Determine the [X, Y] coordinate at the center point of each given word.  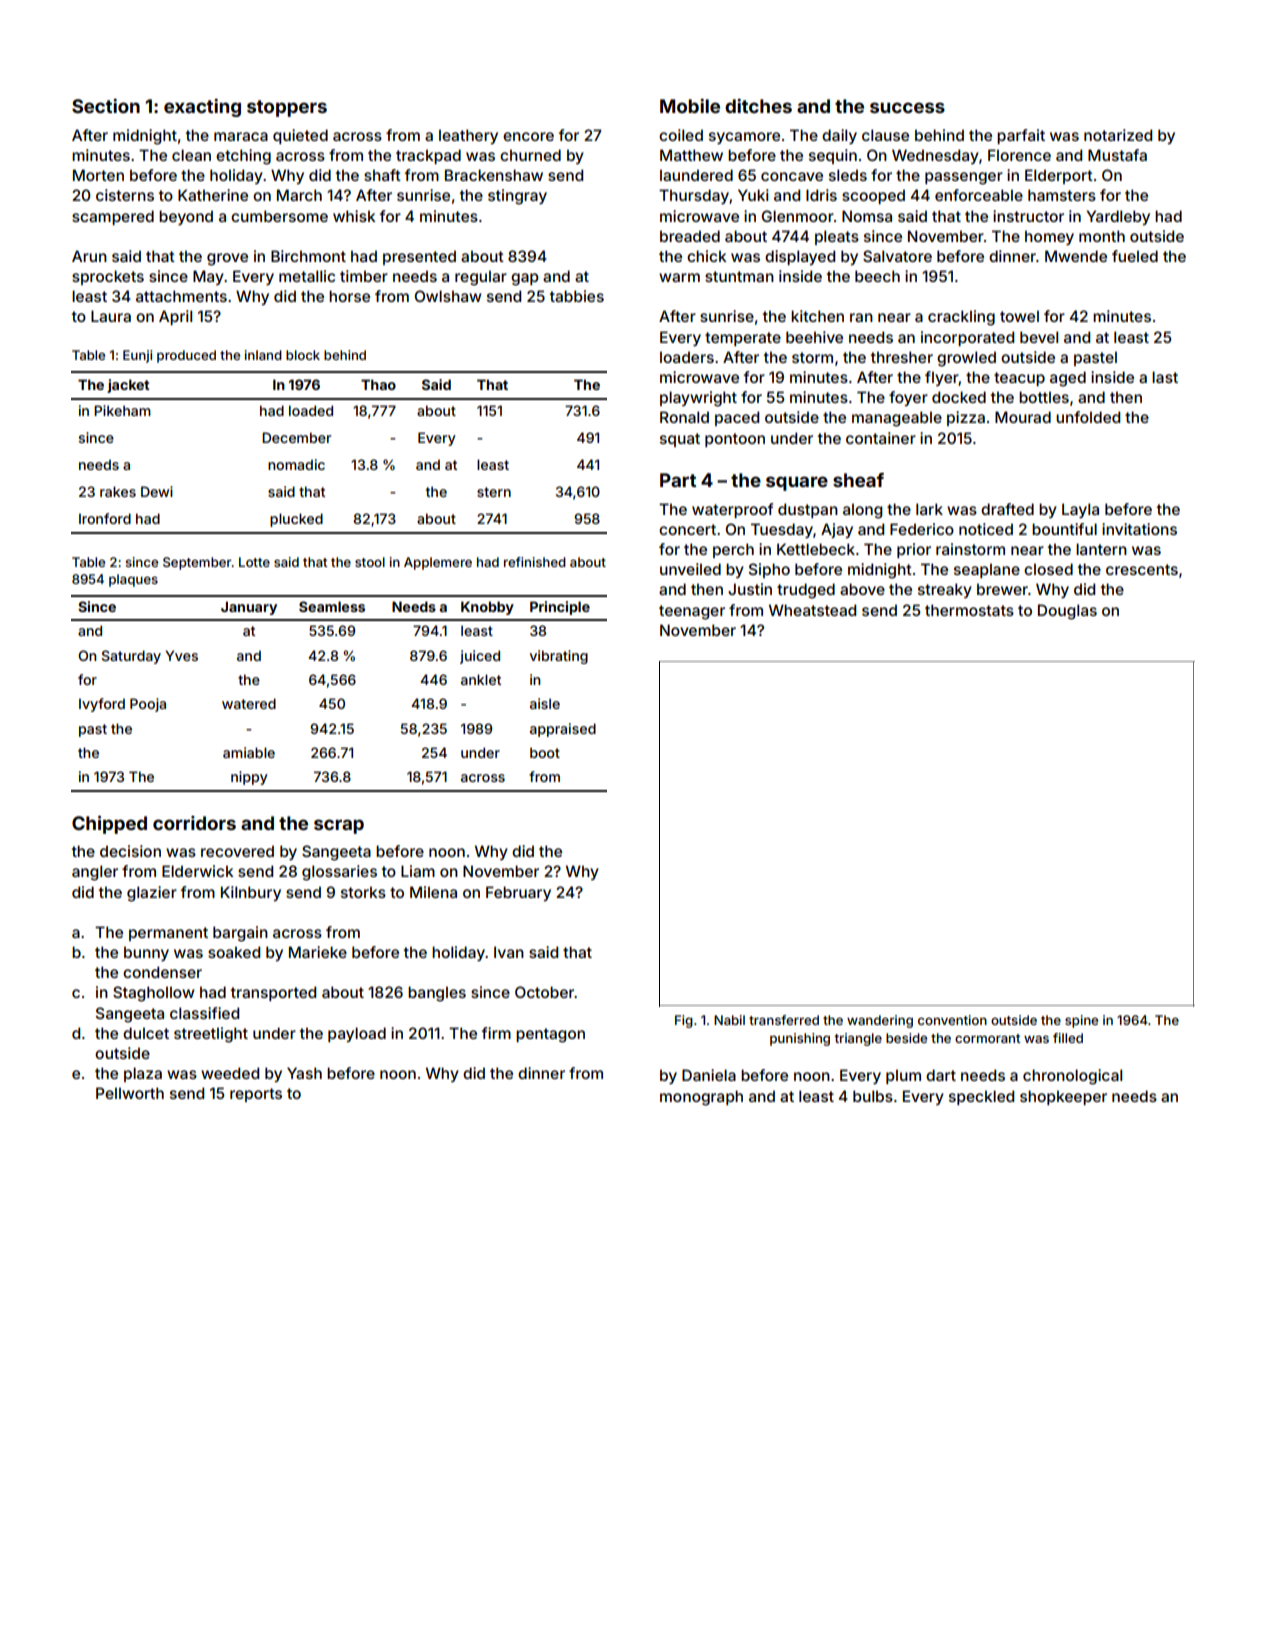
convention [952, 1020]
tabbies [577, 296]
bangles [437, 994]
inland [263, 355]
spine [1081, 1021]
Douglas [1067, 612]
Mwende [1076, 256]
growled [966, 359]
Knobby [487, 608]
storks [363, 892]
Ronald [684, 417]
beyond [186, 217]
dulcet [146, 1033]
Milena [433, 892]
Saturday [131, 657]
